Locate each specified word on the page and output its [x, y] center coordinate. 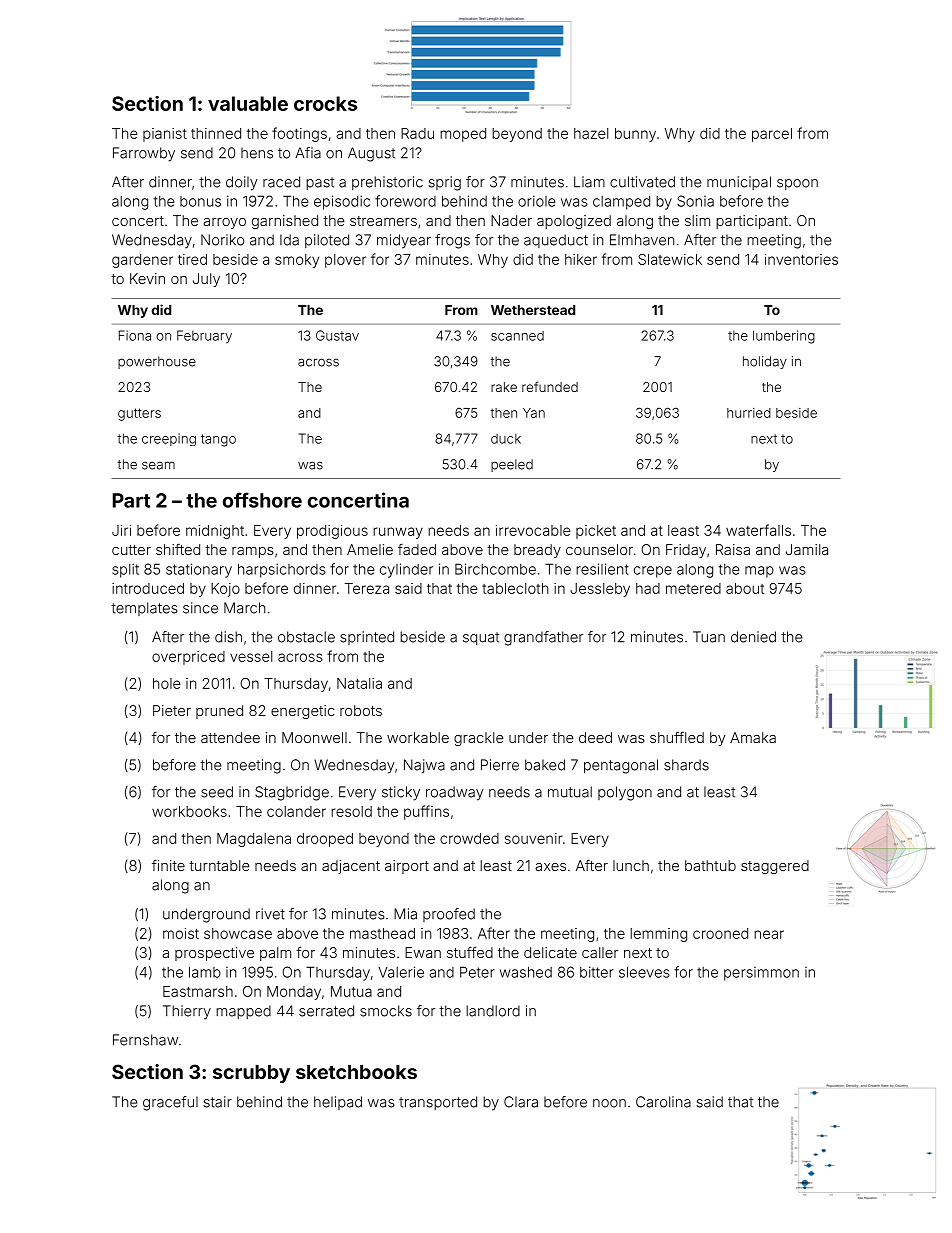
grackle [479, 739]
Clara [521, 1102]
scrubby [251, 1074]
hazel [591, 133]
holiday [765, 362]
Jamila [807, 549]
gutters [139, 414]
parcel [772, 135]
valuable [248, 103]
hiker [581, 259]
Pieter [172, 710]
